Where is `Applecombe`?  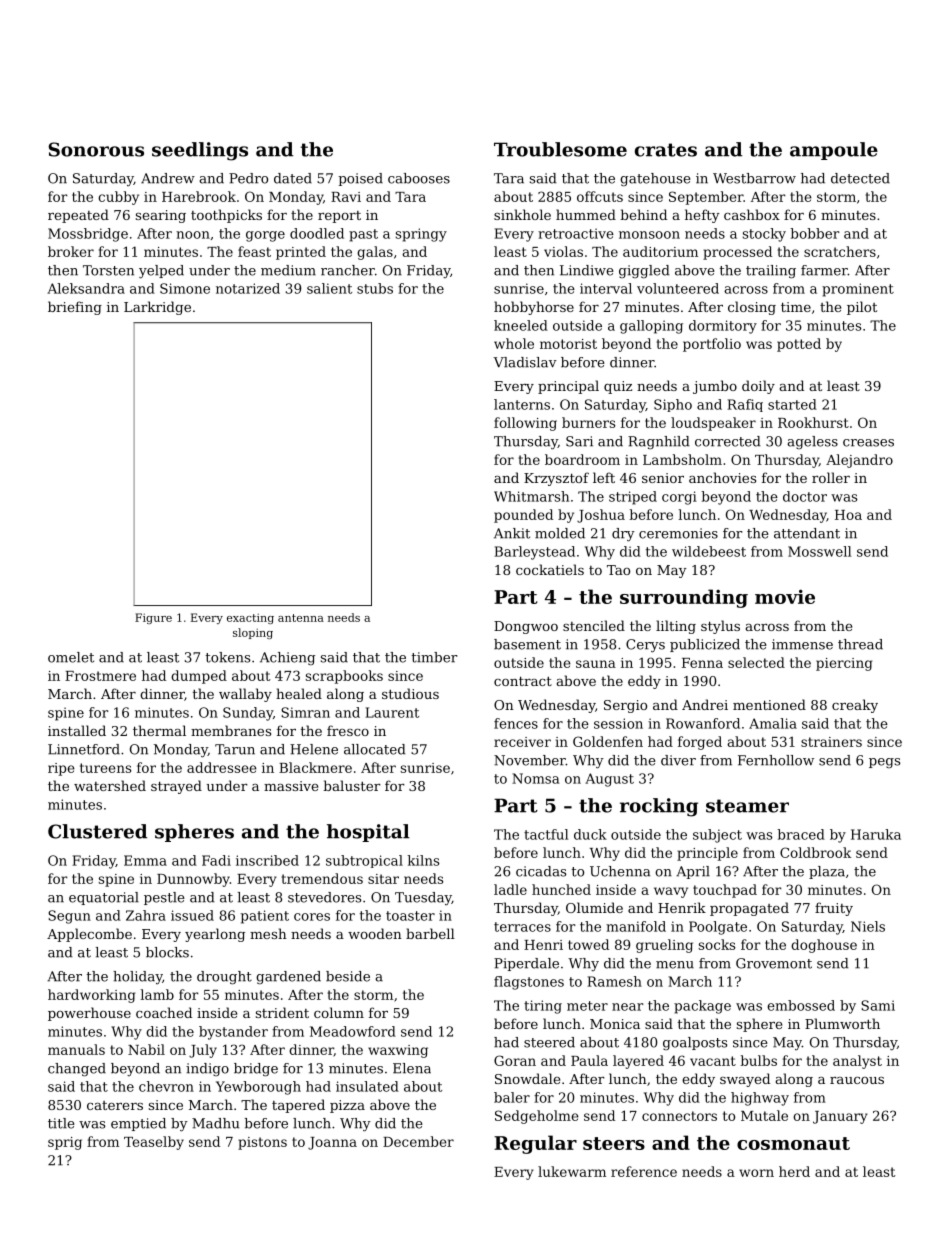 Applecombe is located at coordinates (89, 935).
